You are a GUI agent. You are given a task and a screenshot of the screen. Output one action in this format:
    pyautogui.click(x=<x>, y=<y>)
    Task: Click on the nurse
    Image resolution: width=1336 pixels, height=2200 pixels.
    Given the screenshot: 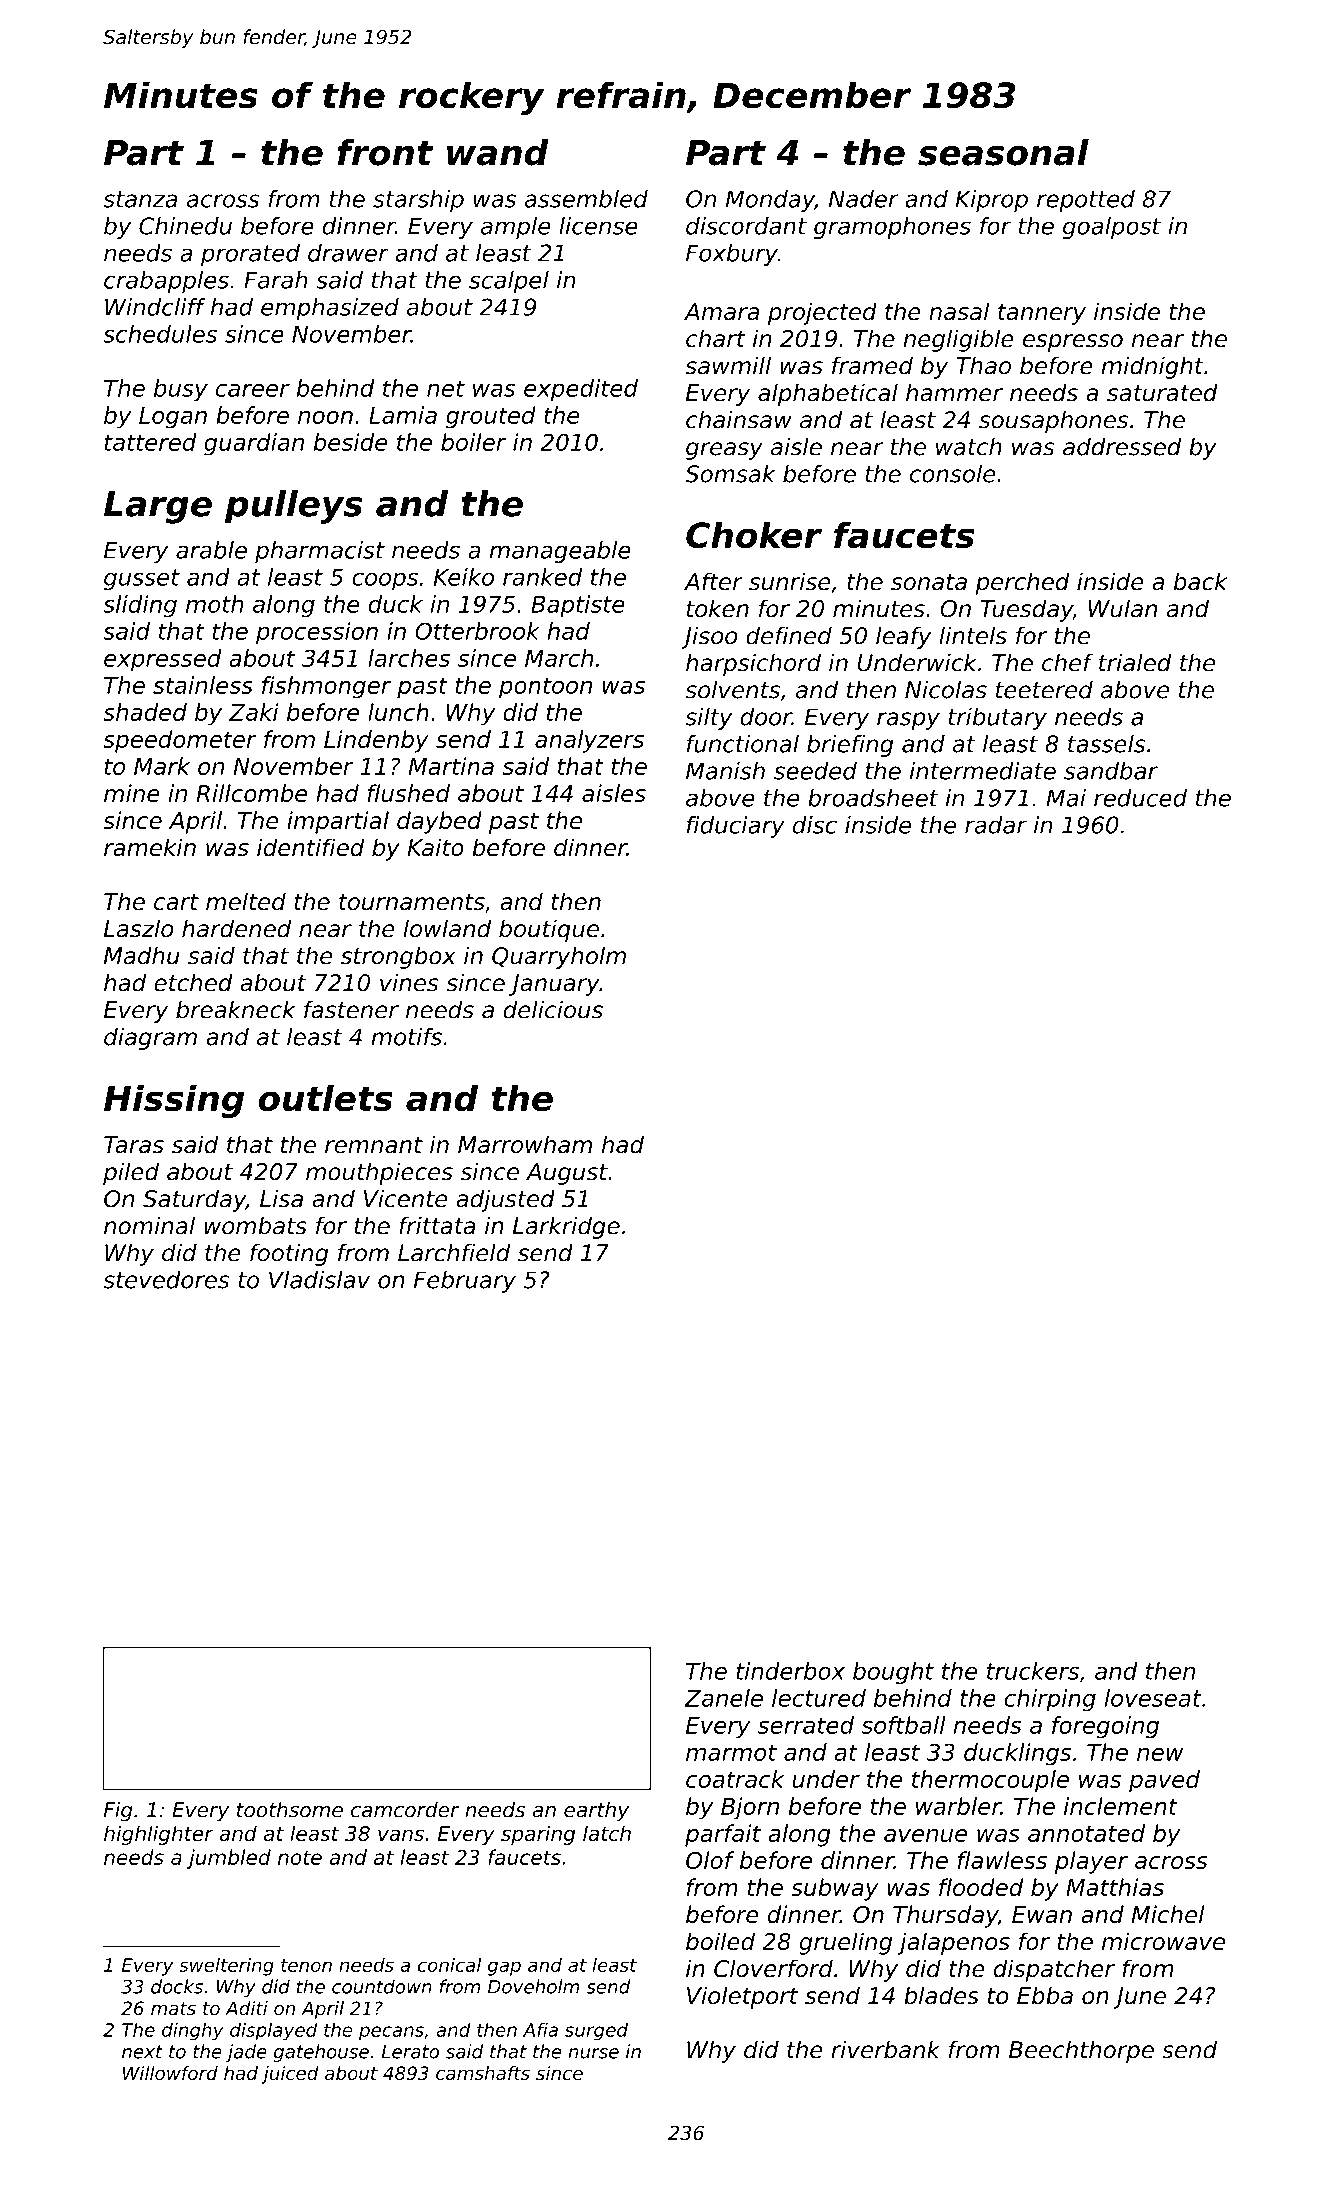 What is the action you would take?
    pyautogui.click(x=593, y=2053)
